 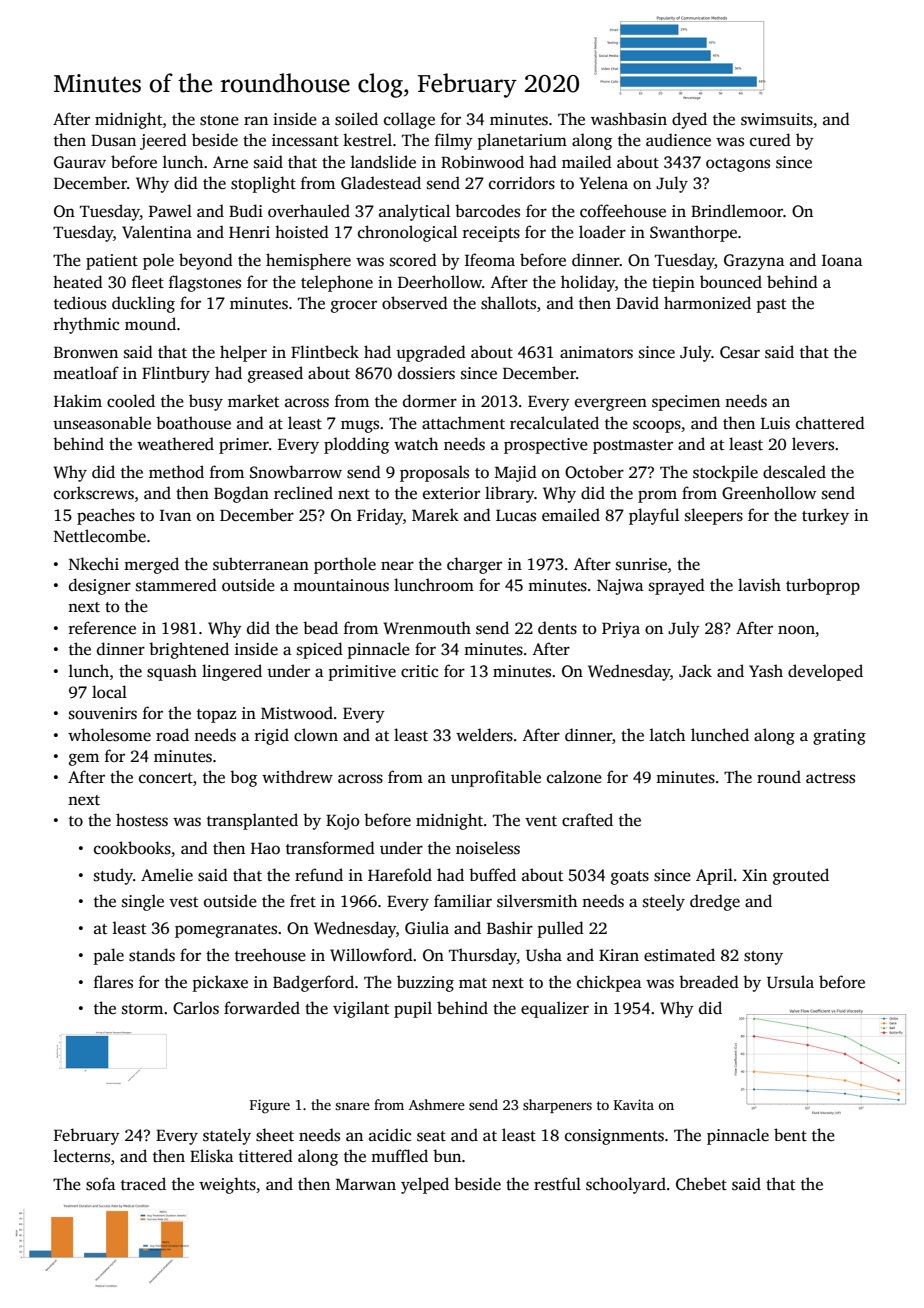 I want to click on bounced, so click(x=731, y=282).
